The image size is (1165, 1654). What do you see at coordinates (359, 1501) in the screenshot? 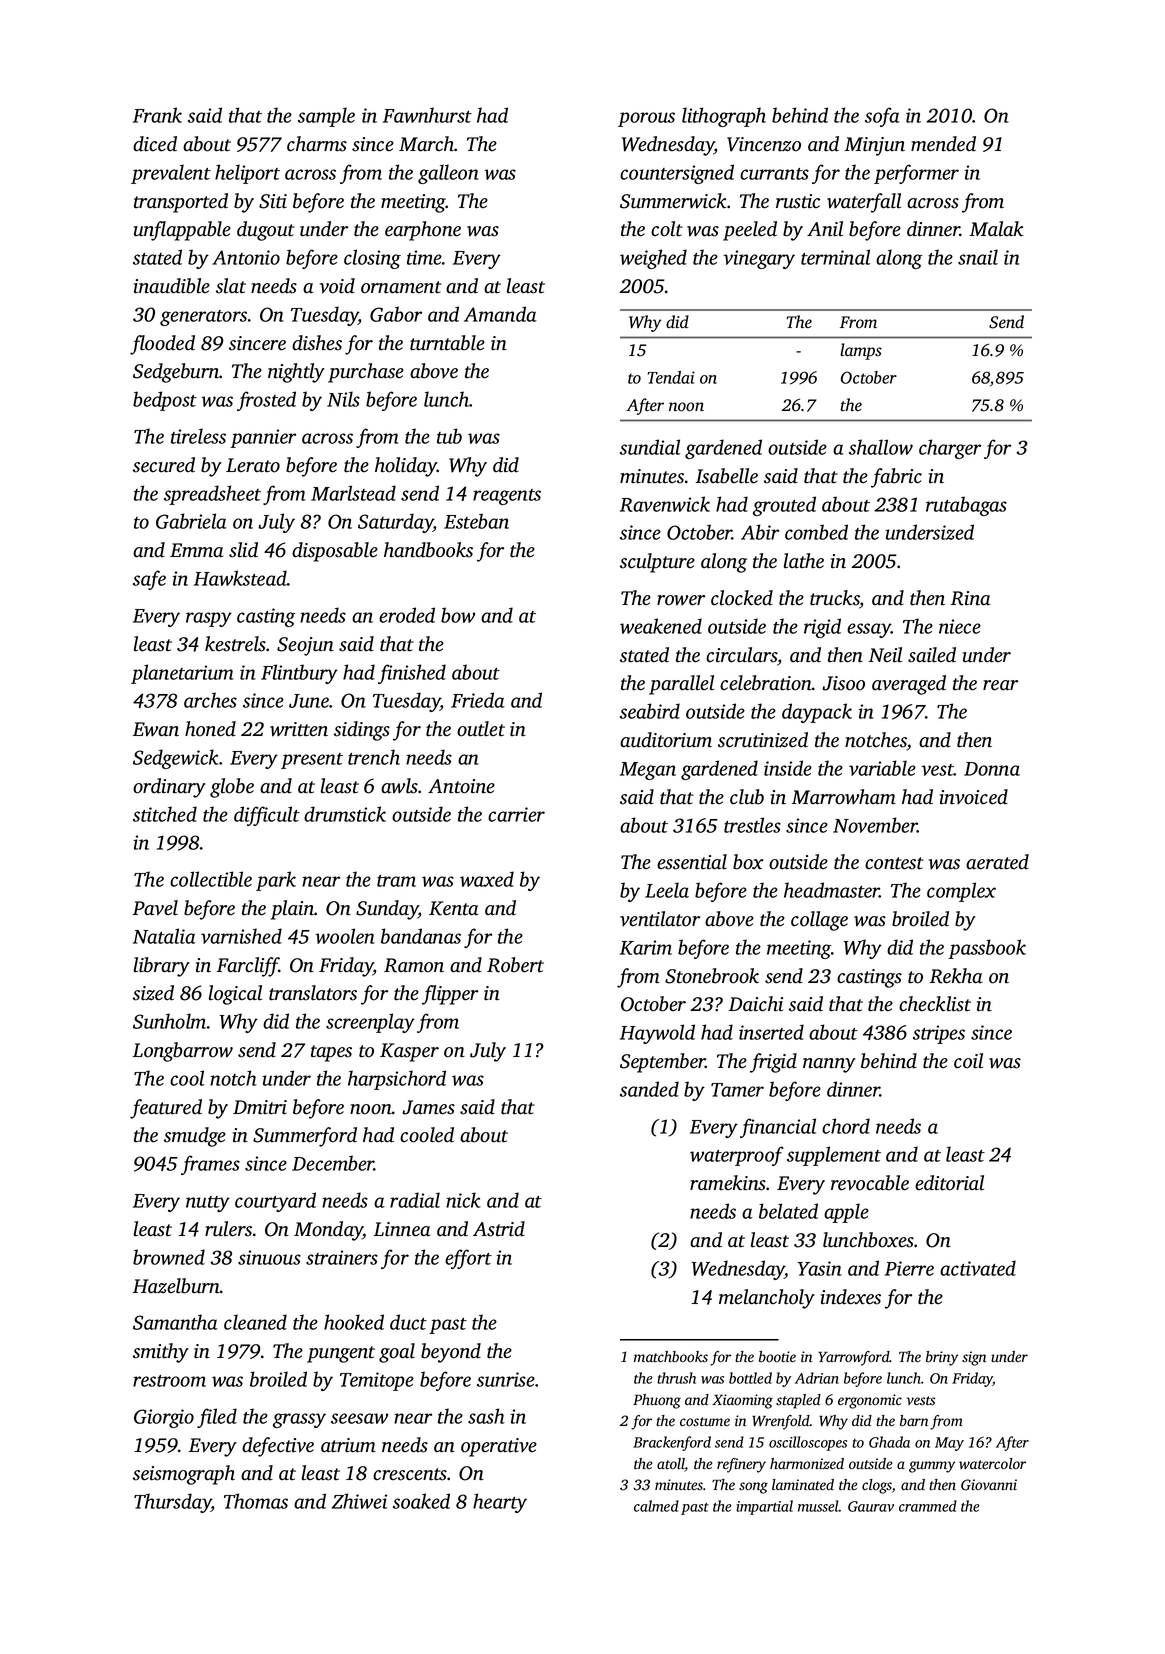
I see `Zhiwei` at bounding box center [359, 1501].
